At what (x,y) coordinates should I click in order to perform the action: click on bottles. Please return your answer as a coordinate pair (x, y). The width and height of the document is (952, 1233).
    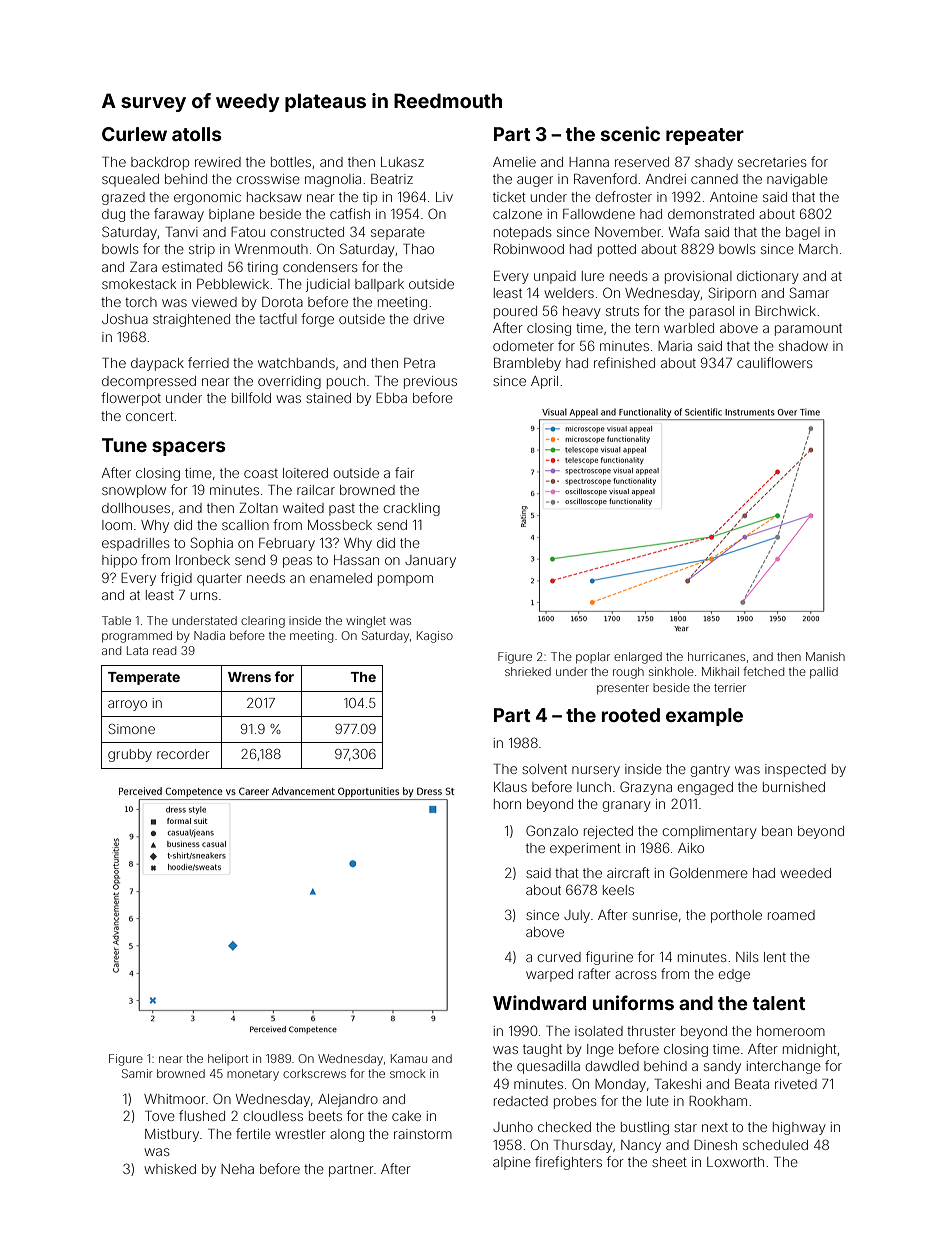
    Looking at the image, I should click on (291, 162).
